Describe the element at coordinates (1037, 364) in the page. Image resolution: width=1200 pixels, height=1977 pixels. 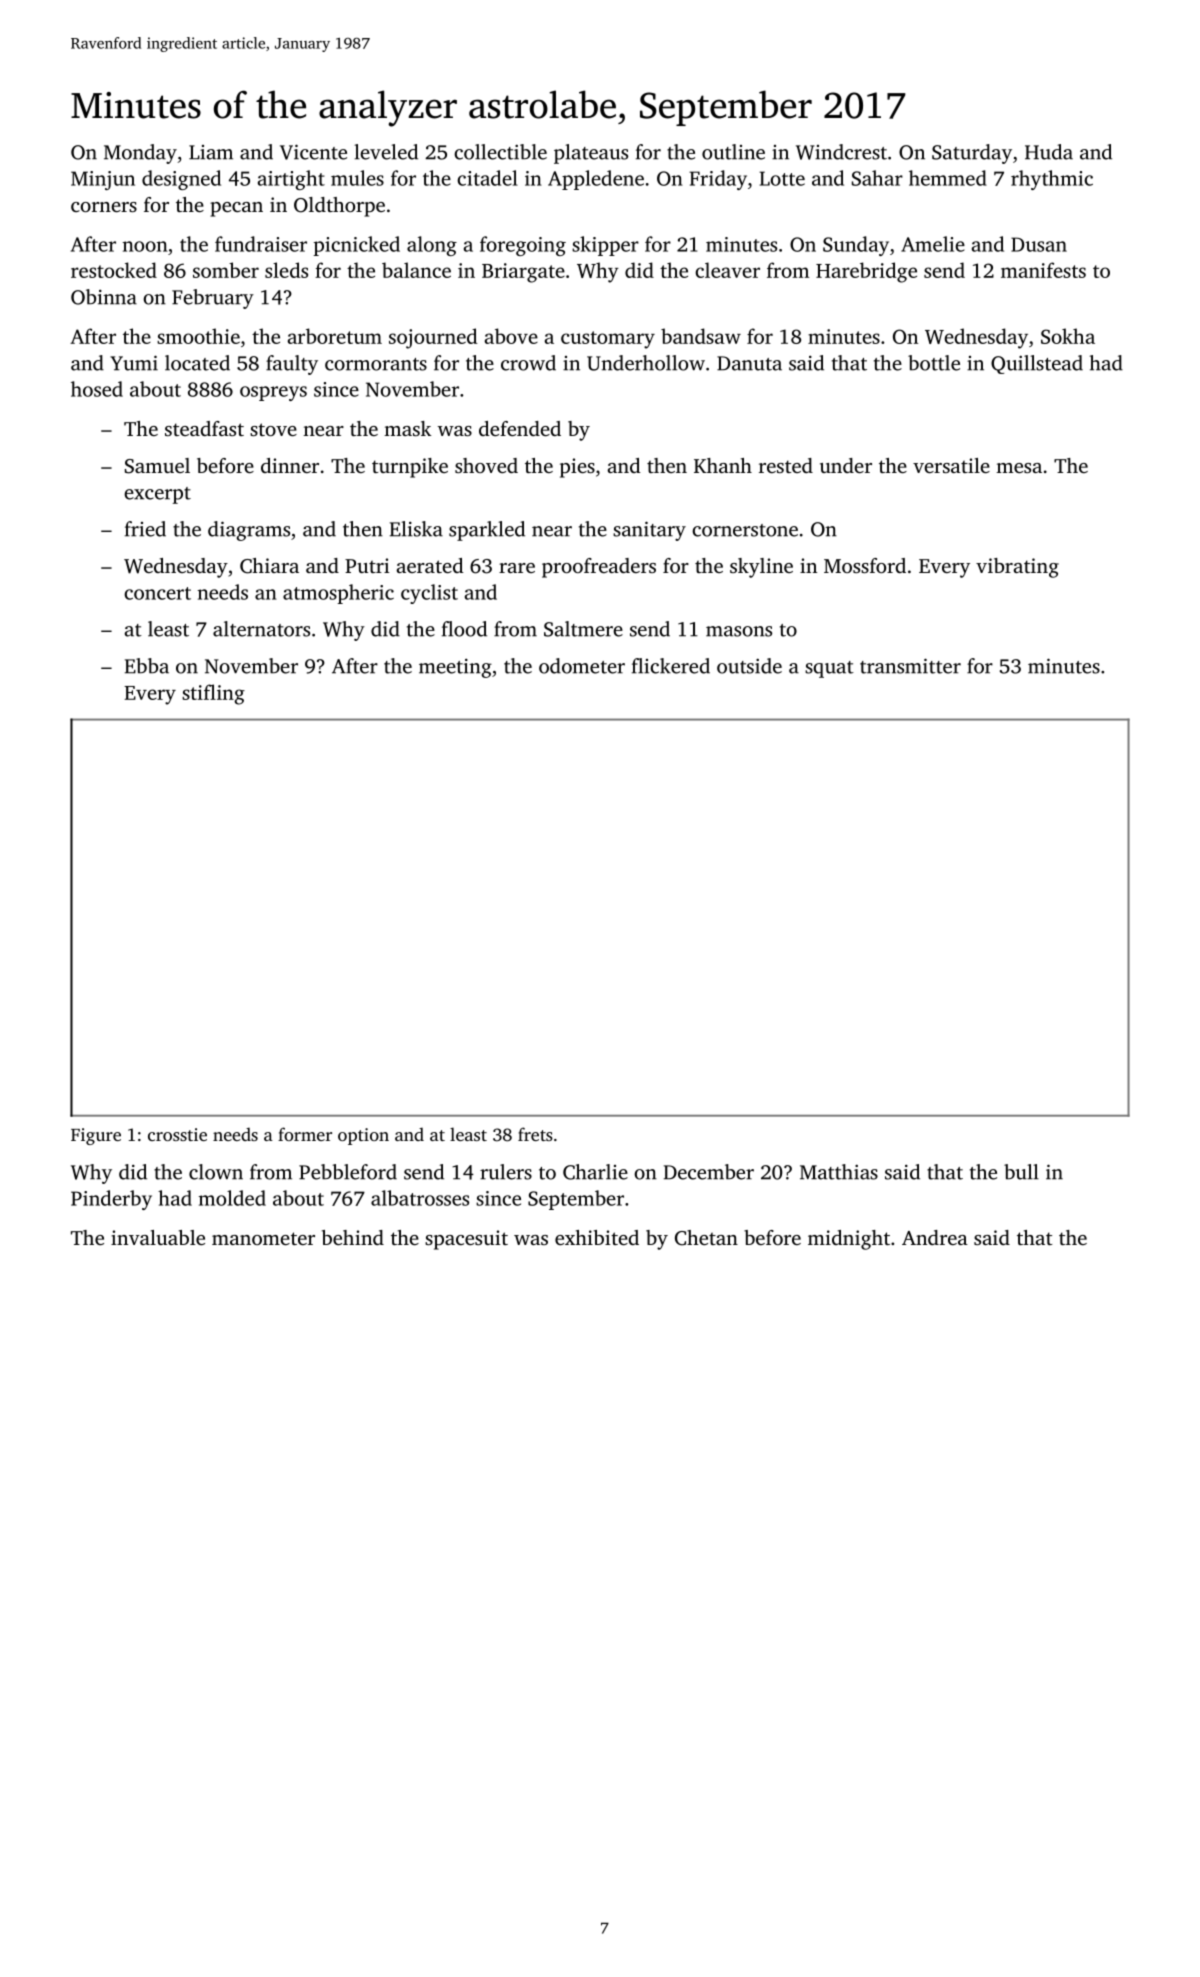
I see `Quillstead` at that location.
